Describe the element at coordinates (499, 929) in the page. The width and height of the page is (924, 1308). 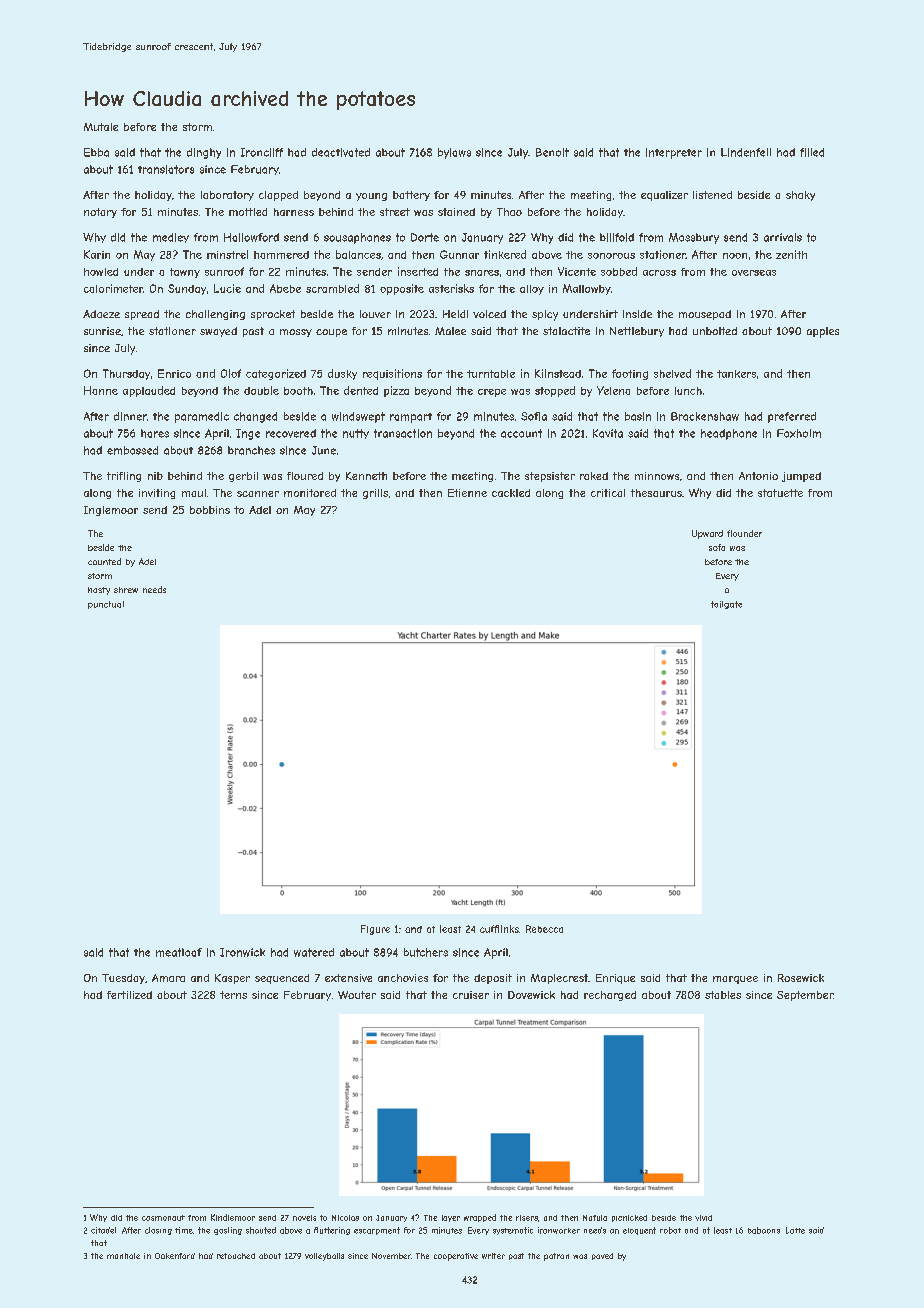
I see `cufflinks` at that location.
